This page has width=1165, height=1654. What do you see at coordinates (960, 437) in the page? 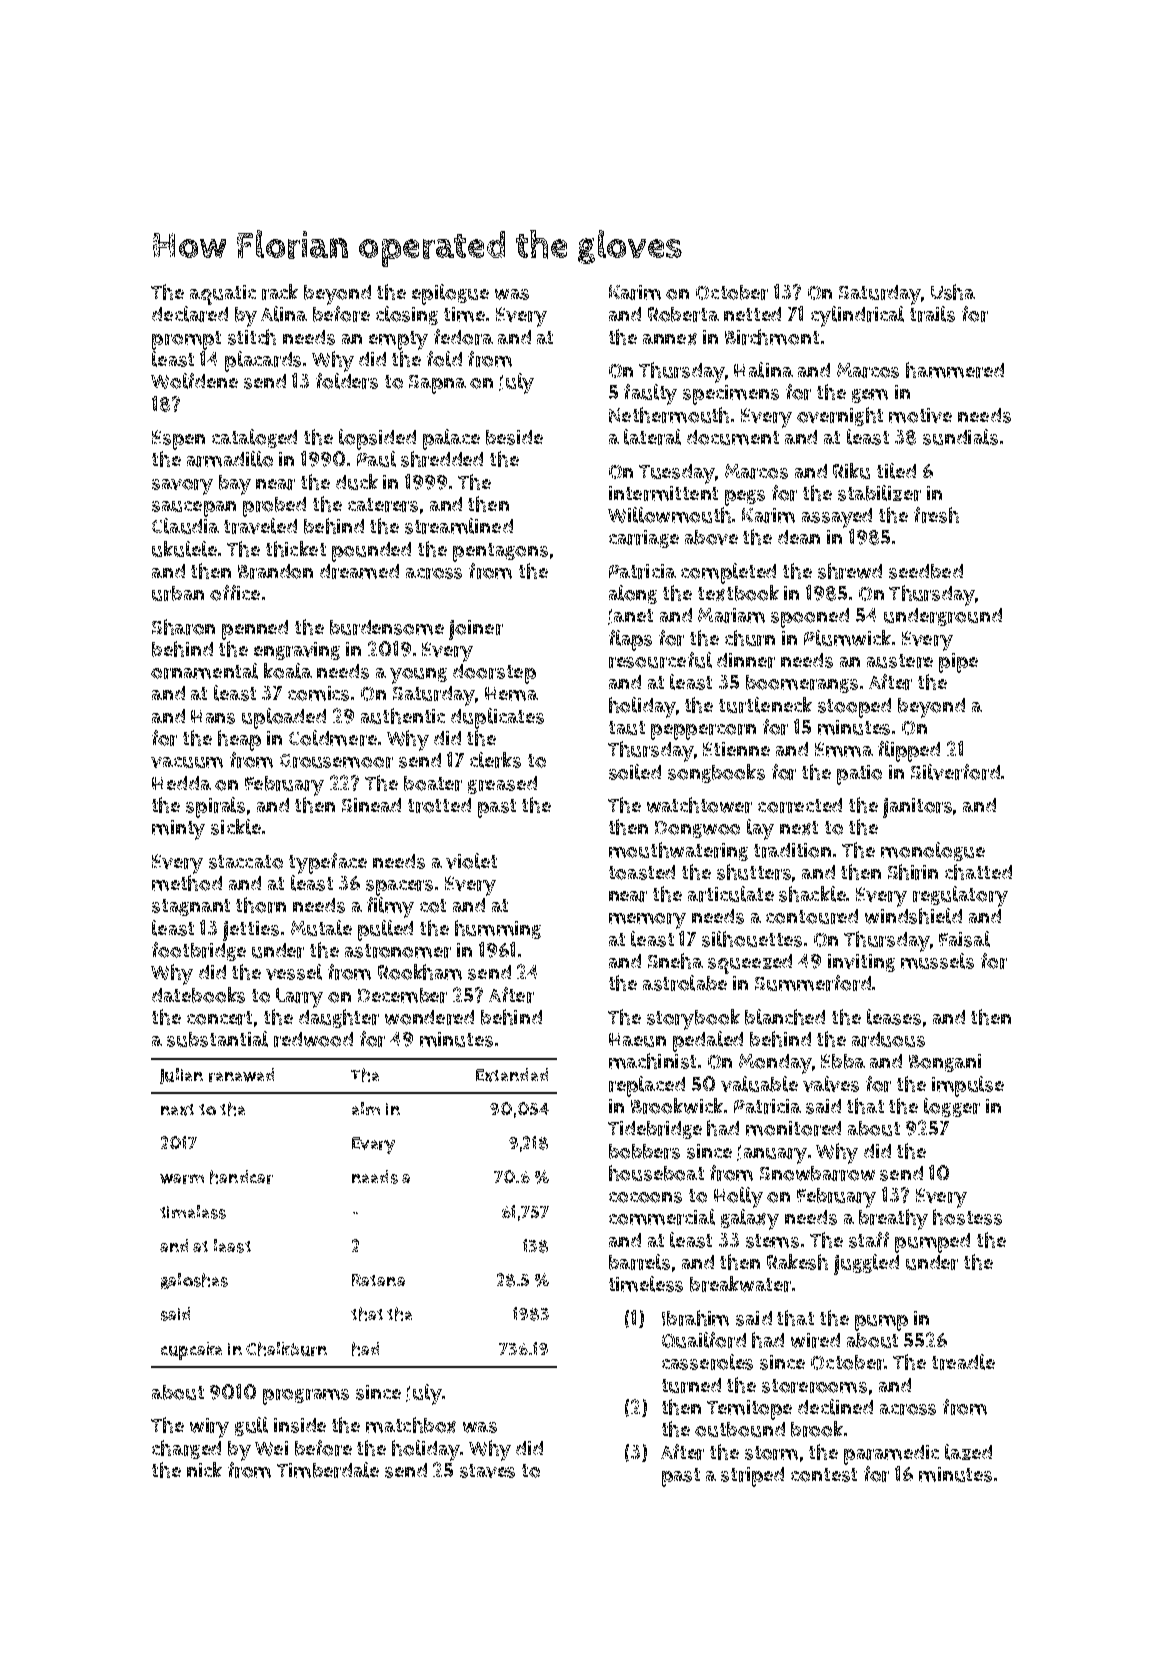
I see `sundials` at bounding box center [960, 437].
